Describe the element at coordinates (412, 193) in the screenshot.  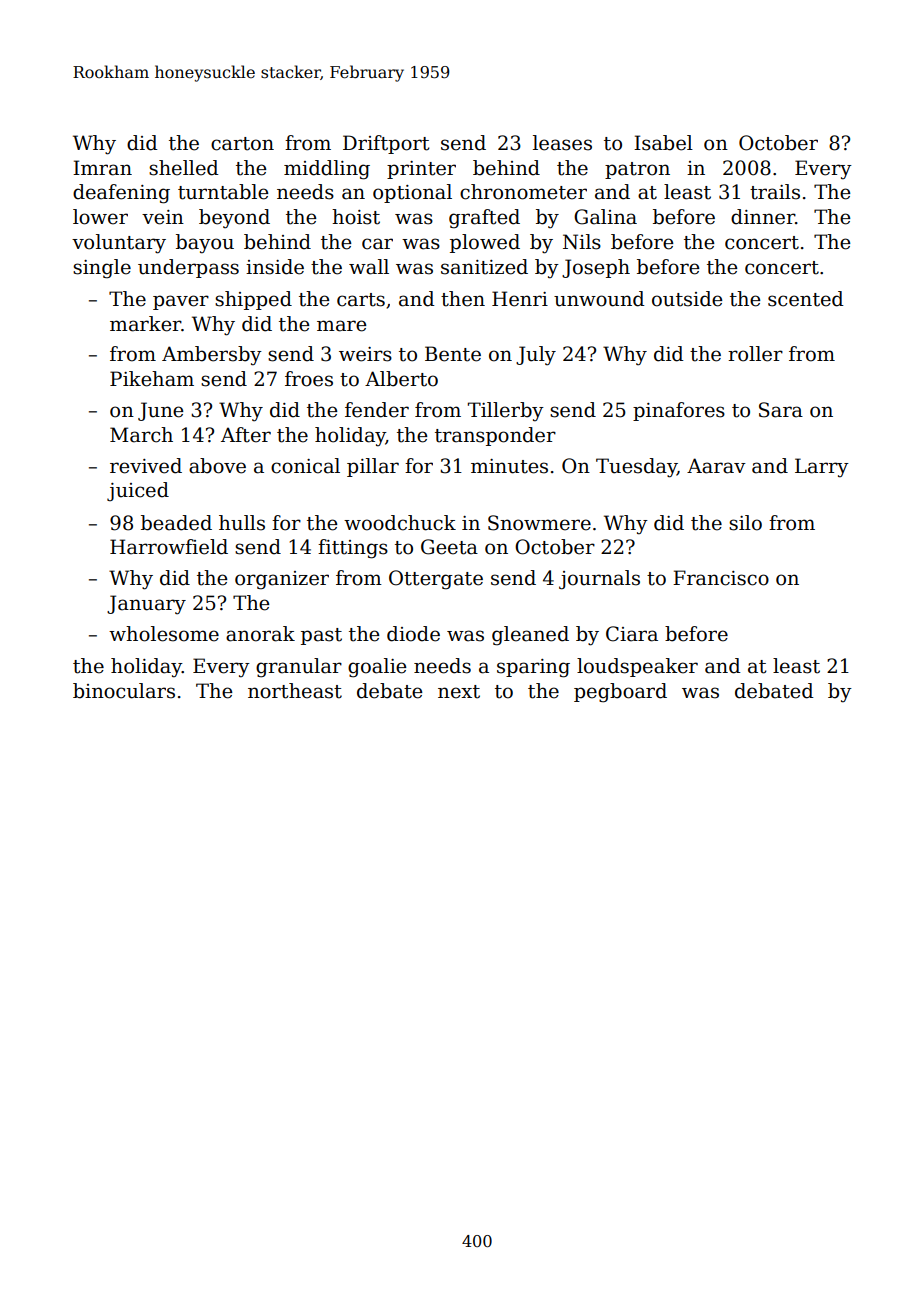
I see `optional` at that location.
